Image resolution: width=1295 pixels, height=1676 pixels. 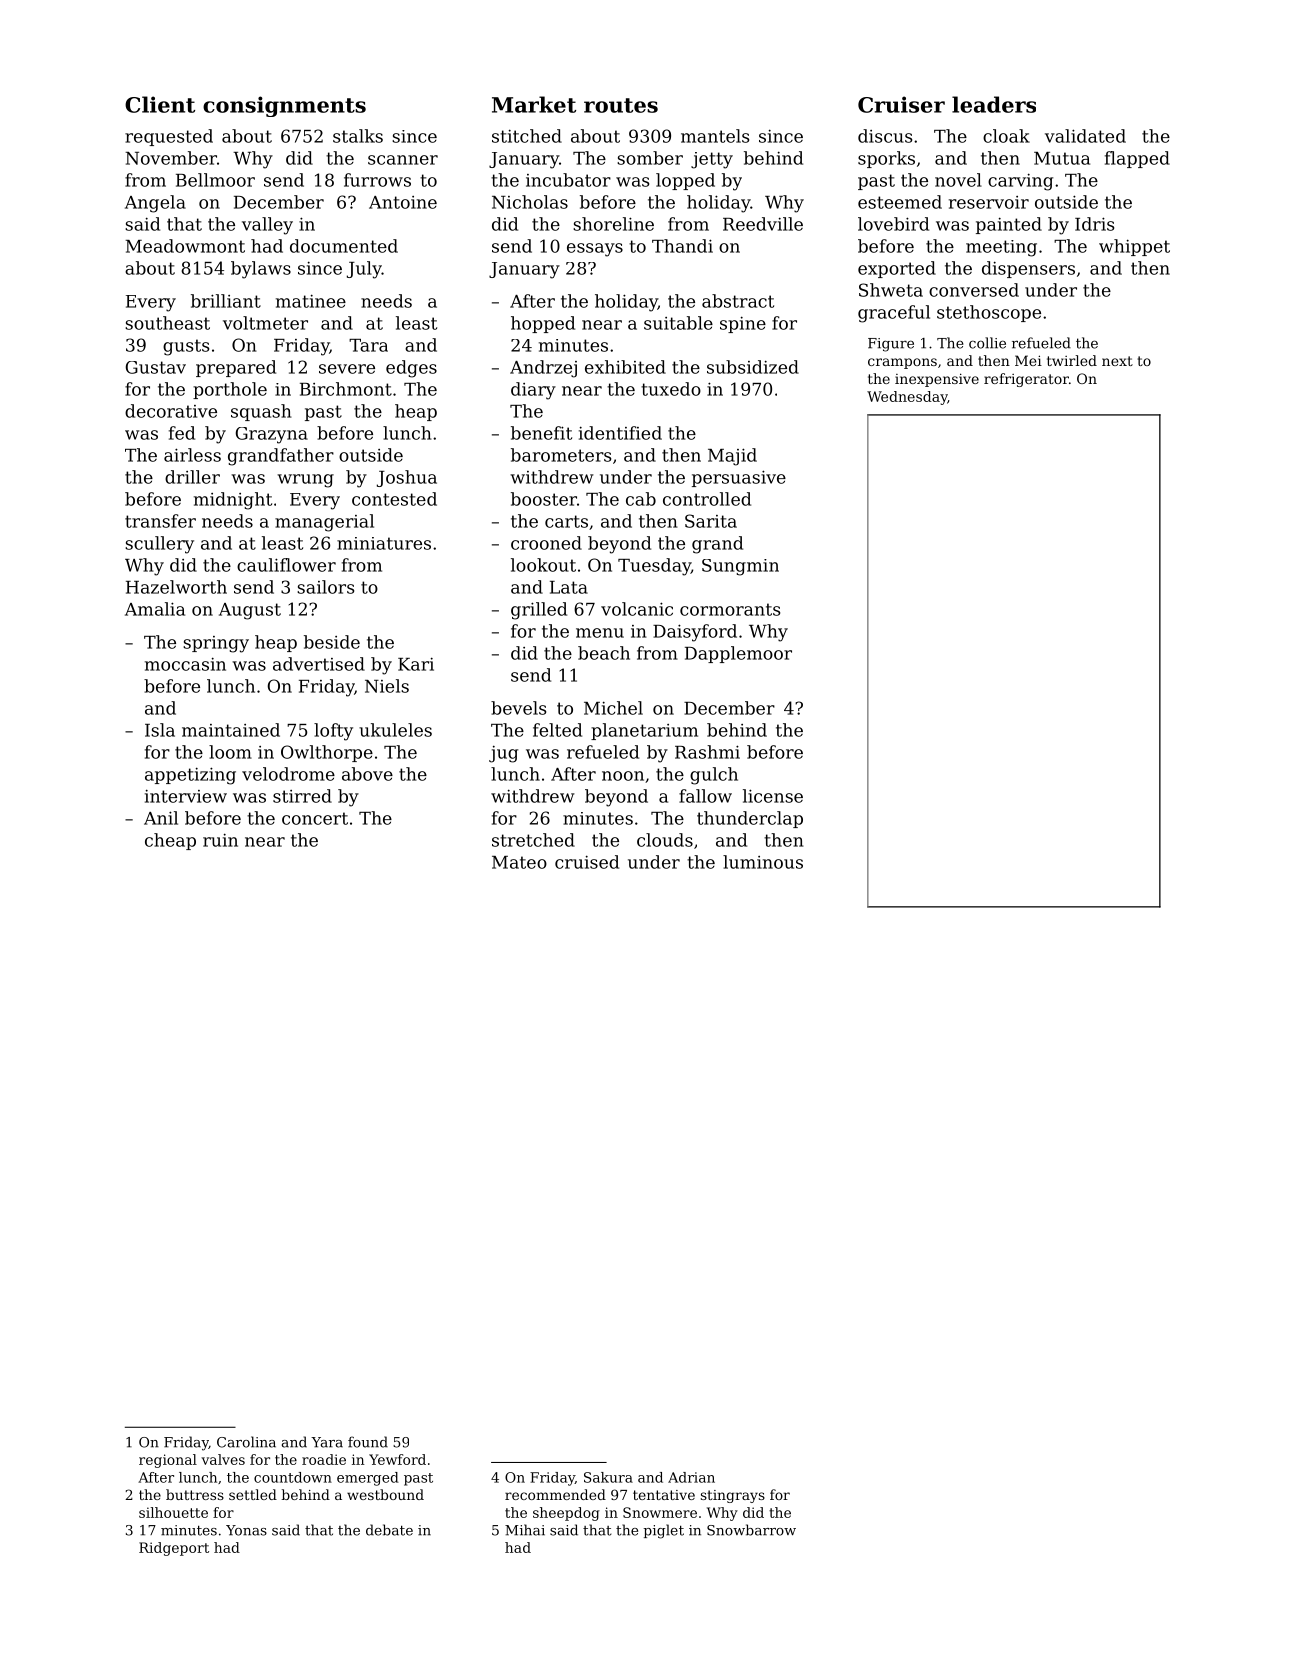 What do you see at coordinates (705, 796) in the screenshot?
I see `fallow` at bounding box center [705, 796].
